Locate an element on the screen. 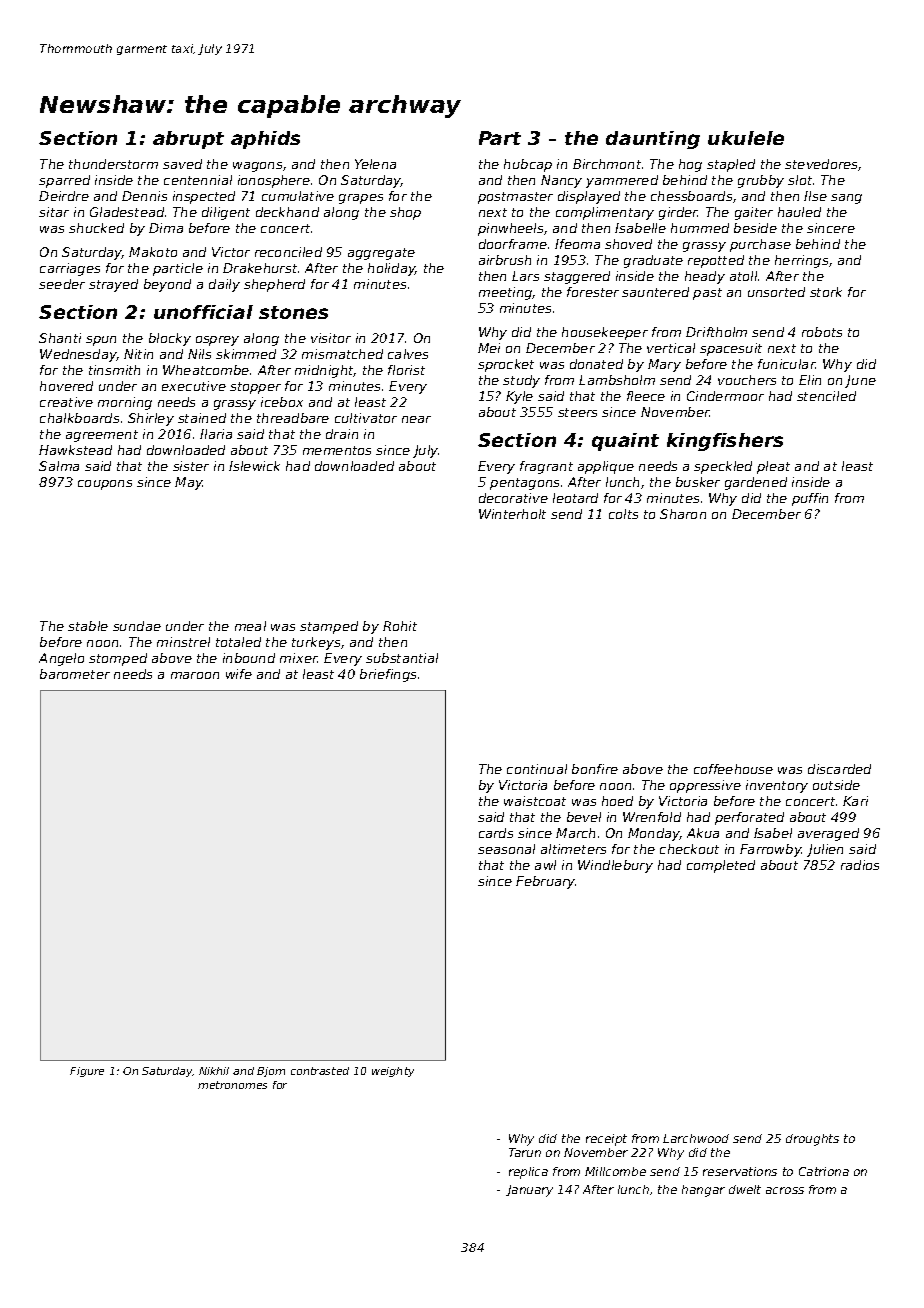  beyond is located at coordinates (167, 285).
